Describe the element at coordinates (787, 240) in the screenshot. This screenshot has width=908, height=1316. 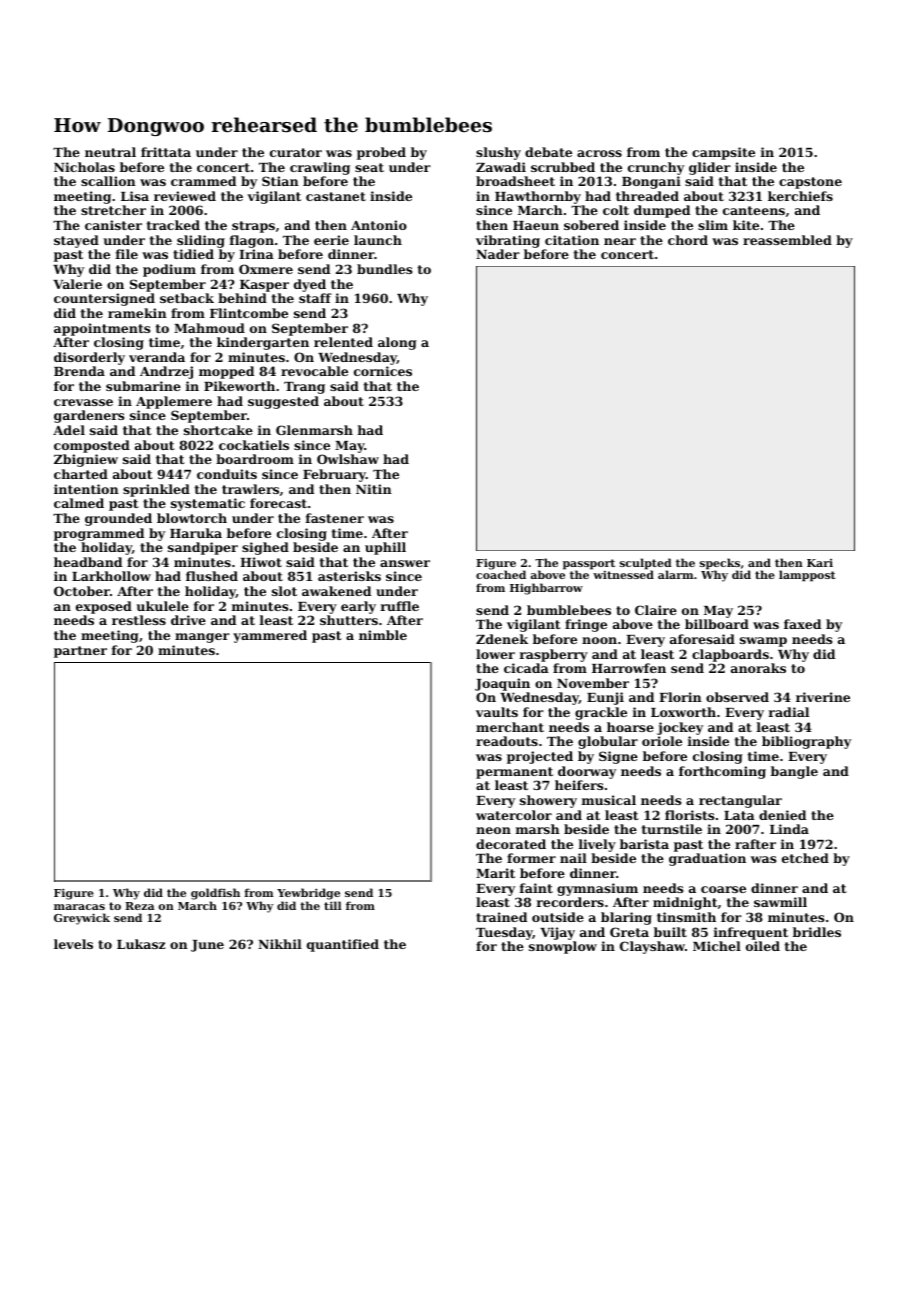
I see `reassembled` at that location.
